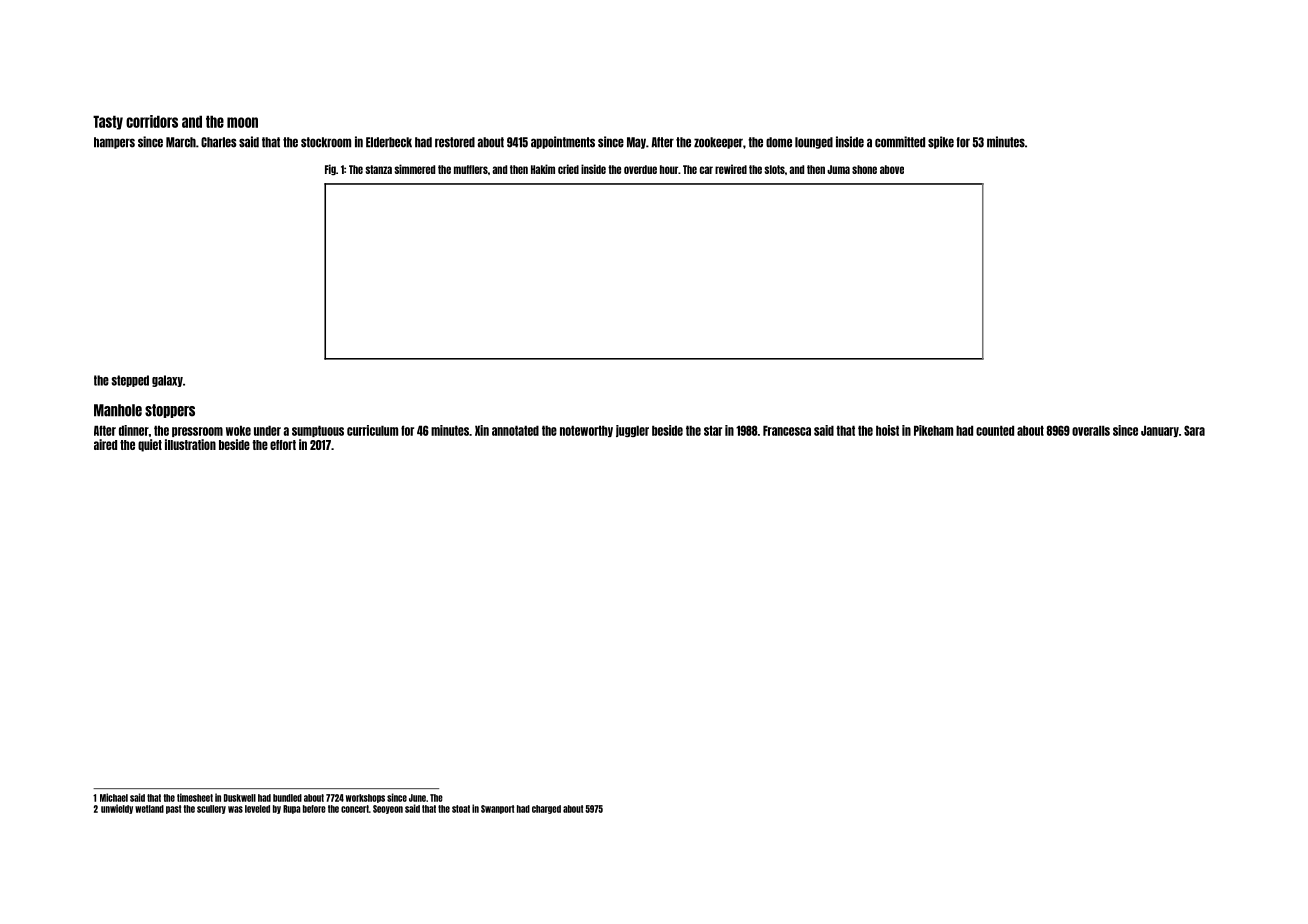 This screenshot has height=924, width=1308. Describe the element at coordinates (718, 143) in the screenshot. I see `zookeeper` at that location.
